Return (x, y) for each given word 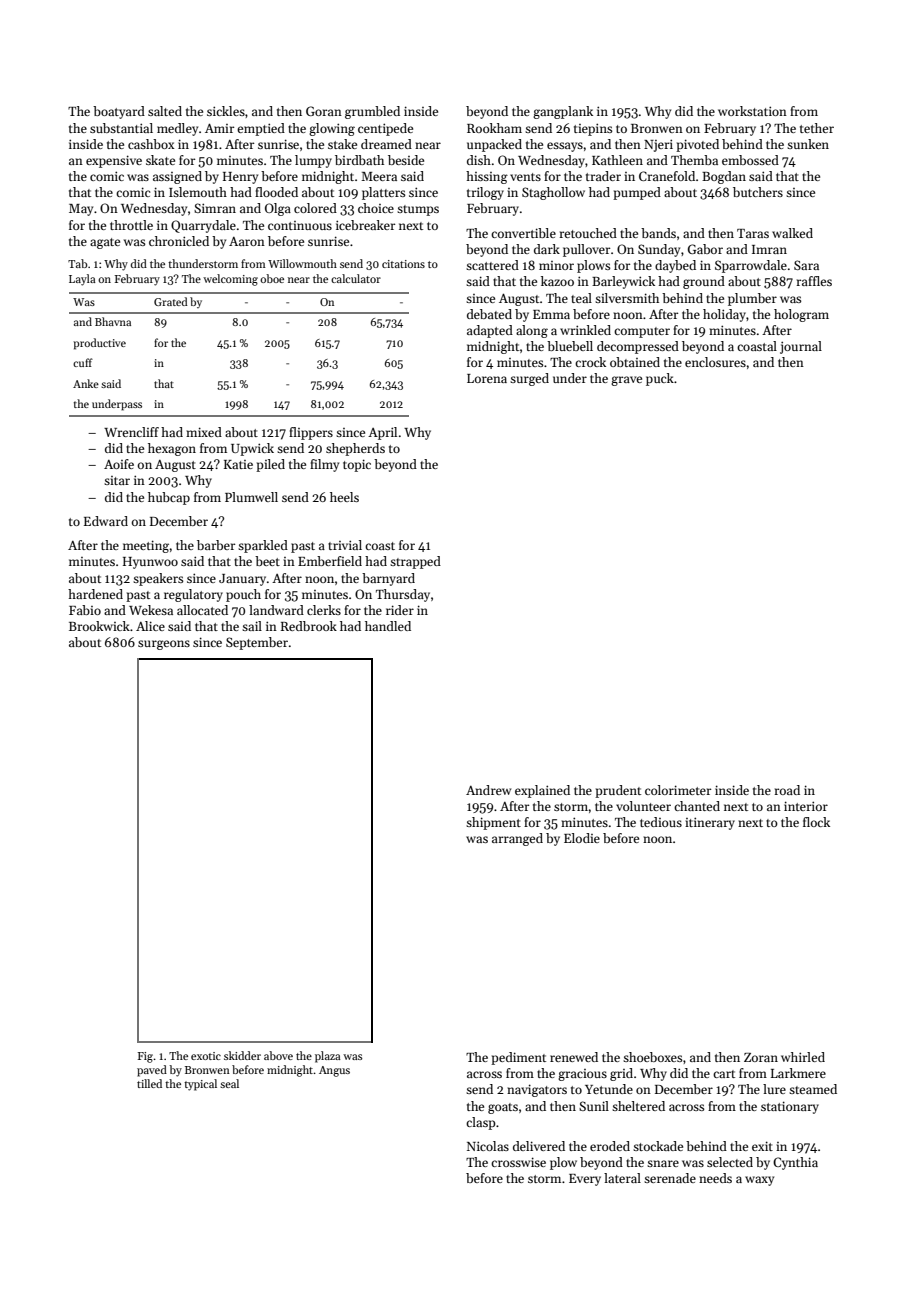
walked (792, 233)
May (81, 210)
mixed (204, 432)
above (278, 1055)
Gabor (705, 249)
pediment (518, 1058)
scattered (492, 265)
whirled (803, 1057)
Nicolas (488, 1146)
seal (229, 1083)
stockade (658, 1146)
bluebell (570, 346)
